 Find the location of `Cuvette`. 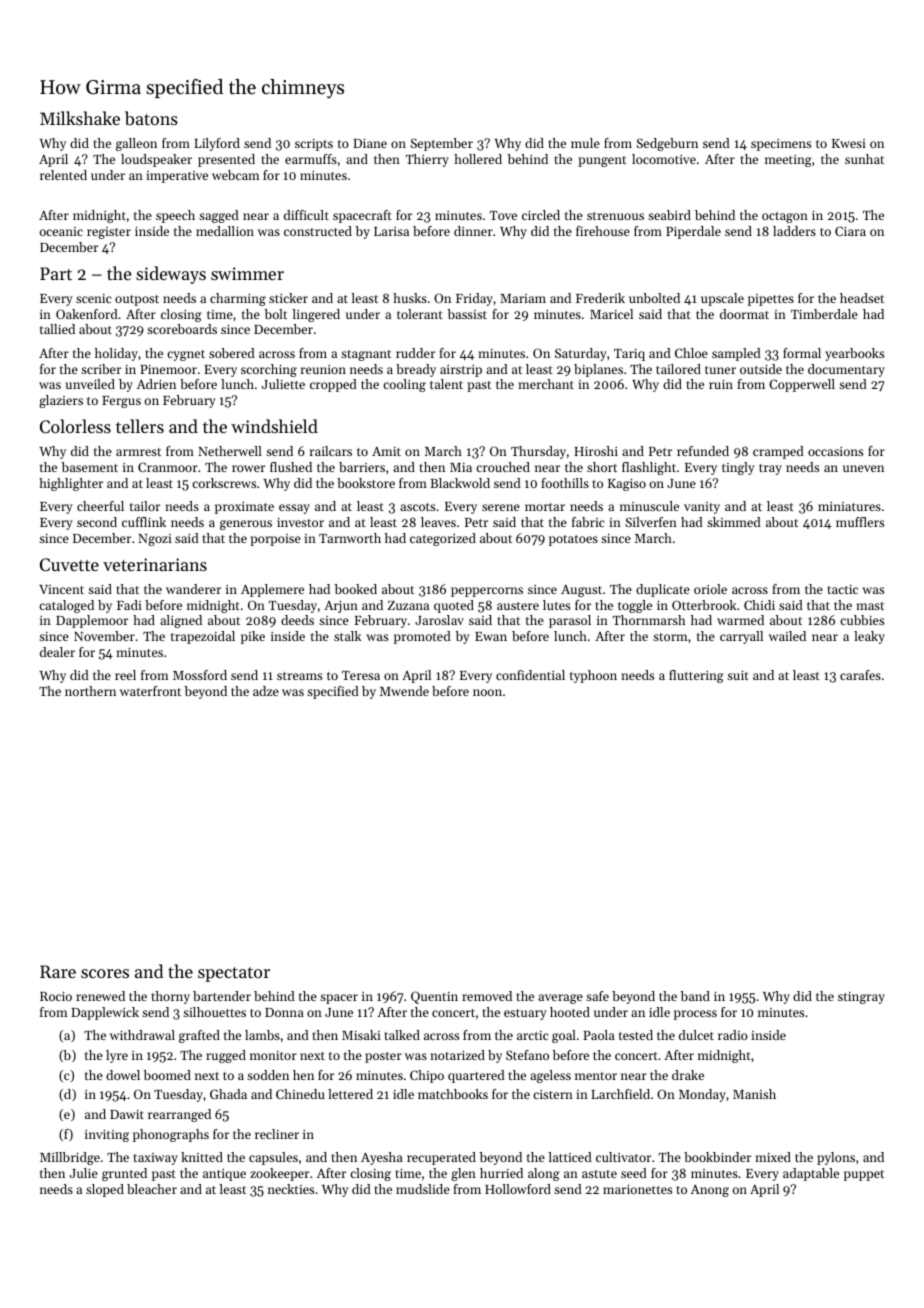

Cuvette is located at coordinates (69, 564).
